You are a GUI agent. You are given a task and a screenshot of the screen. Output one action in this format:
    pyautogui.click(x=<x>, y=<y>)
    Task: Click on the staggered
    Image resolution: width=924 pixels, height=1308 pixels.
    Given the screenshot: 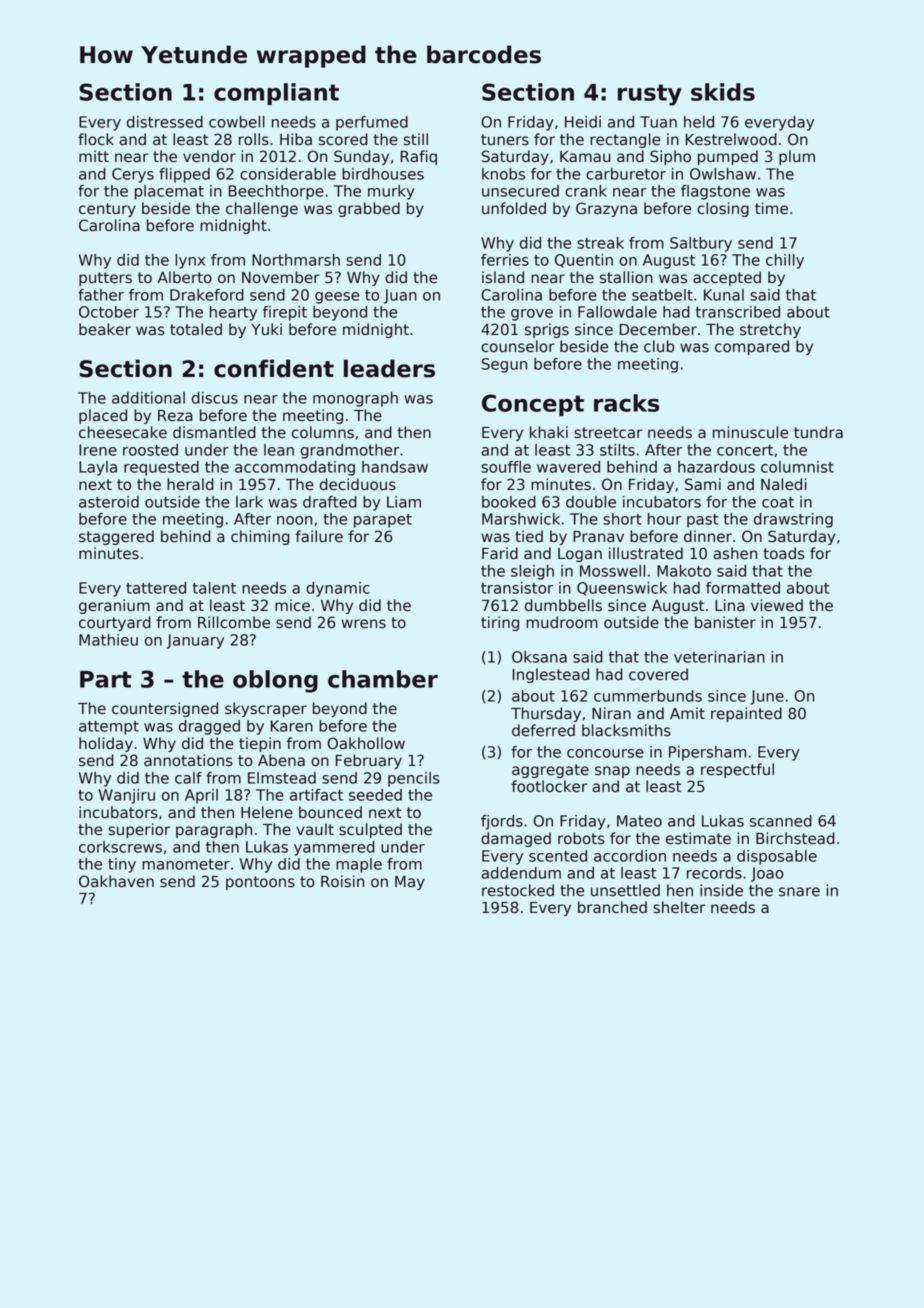 What is the action you would take?
    pyautogui.click(x=116, y=537)
